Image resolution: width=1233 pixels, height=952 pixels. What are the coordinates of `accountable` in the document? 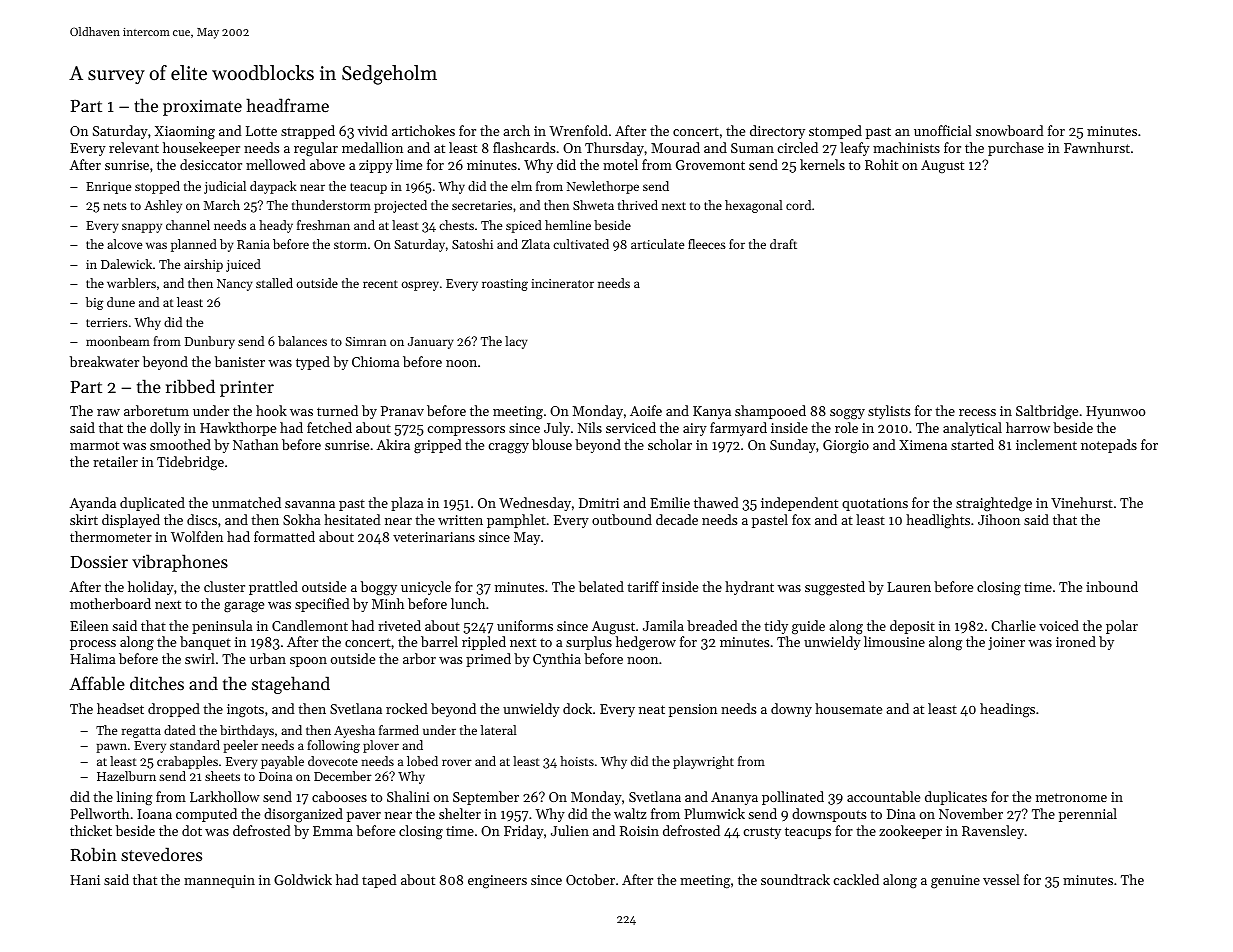 It's located at (883, 796).
